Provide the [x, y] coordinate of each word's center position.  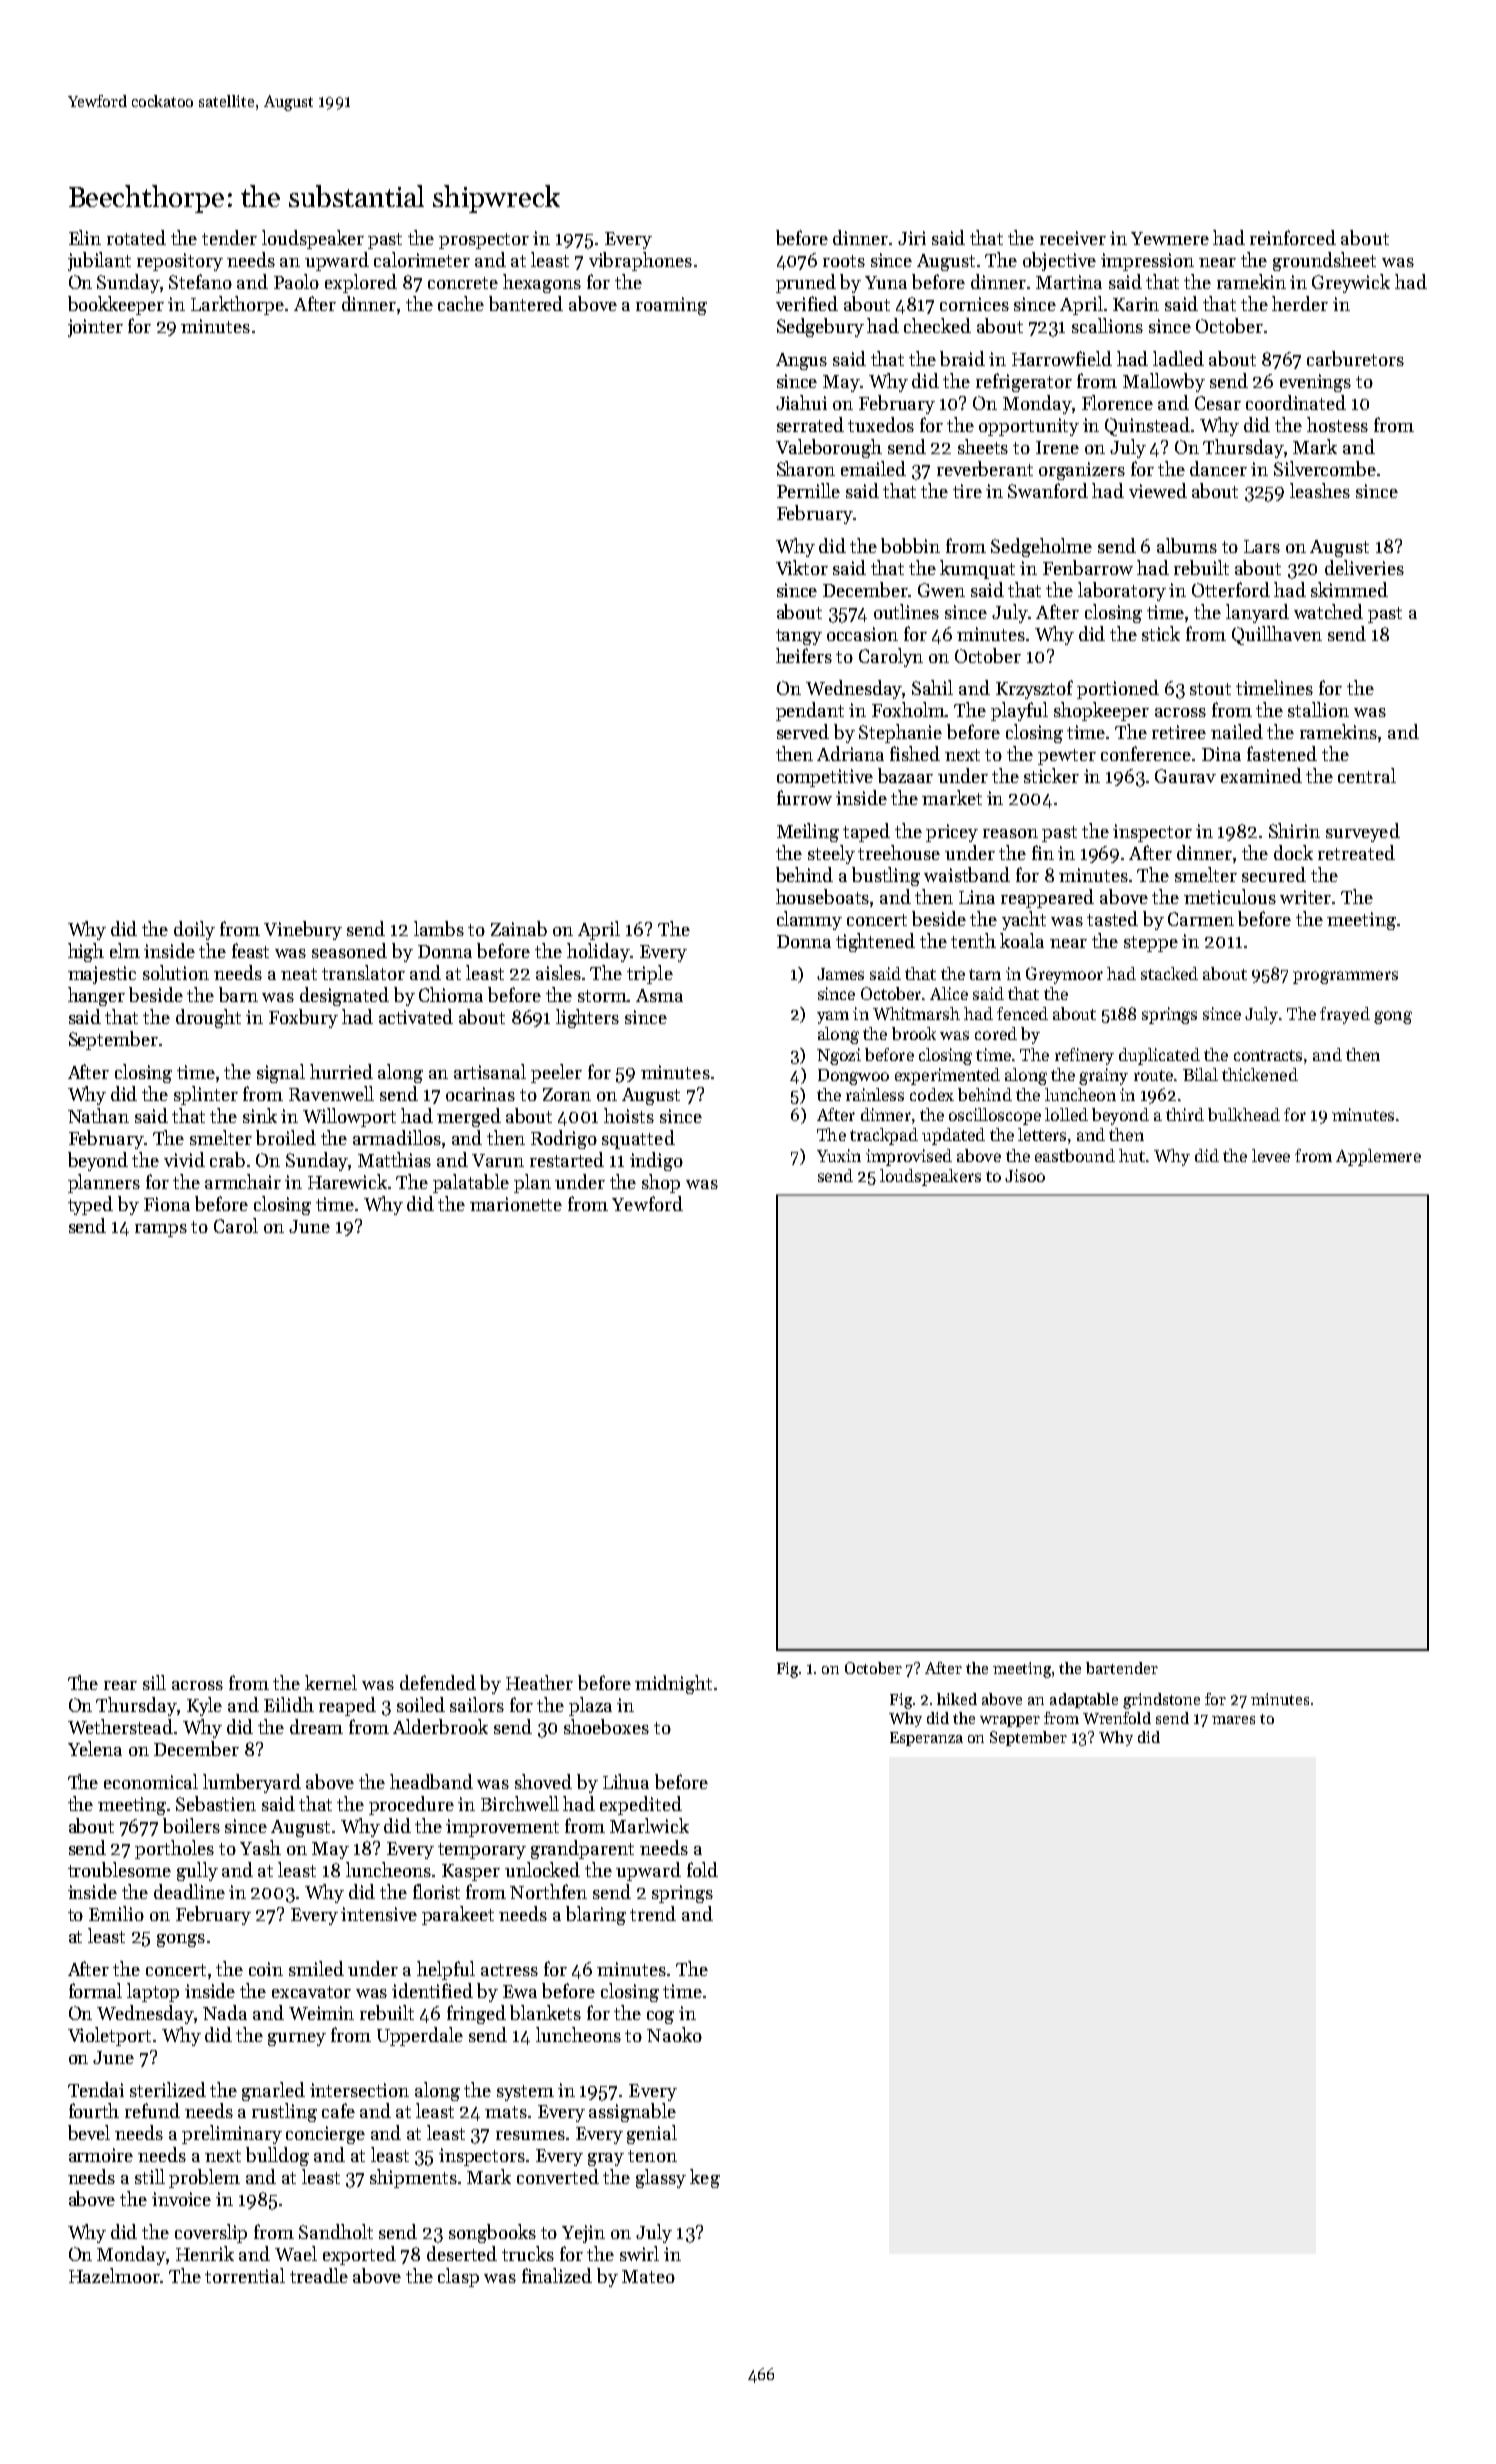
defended [438, 1682]
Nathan [98, 1115]
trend [653, 1913]
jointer [95, 328]
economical [151, 1781]
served [803, 731]
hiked [957, 1699]
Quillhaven [1277, 635]
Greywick [1351, 283]
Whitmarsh [916, 1013]
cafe [338, 2110]
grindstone [1161, 1701]
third [1185, 1114]
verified [807, 303]
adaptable [1084, 1700]
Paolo [296, 281]
